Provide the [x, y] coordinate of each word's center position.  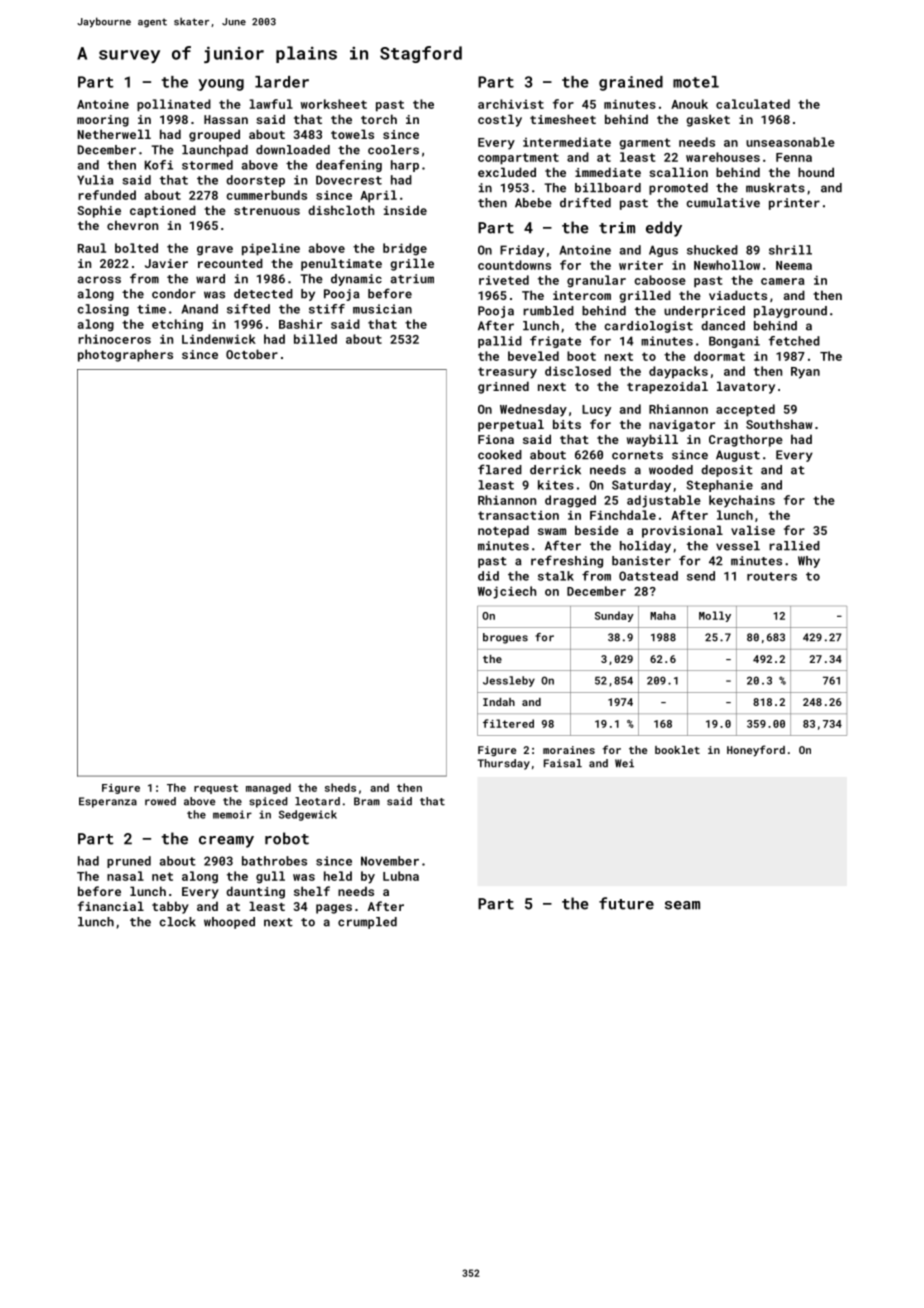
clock [178, 922]
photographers [125, 355]
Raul [92, 248]
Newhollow [727, 265]
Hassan [226, 119]
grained [631, 83]
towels [352, 134]
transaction [518, 515]
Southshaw [779, 424]
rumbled [548, 311]
